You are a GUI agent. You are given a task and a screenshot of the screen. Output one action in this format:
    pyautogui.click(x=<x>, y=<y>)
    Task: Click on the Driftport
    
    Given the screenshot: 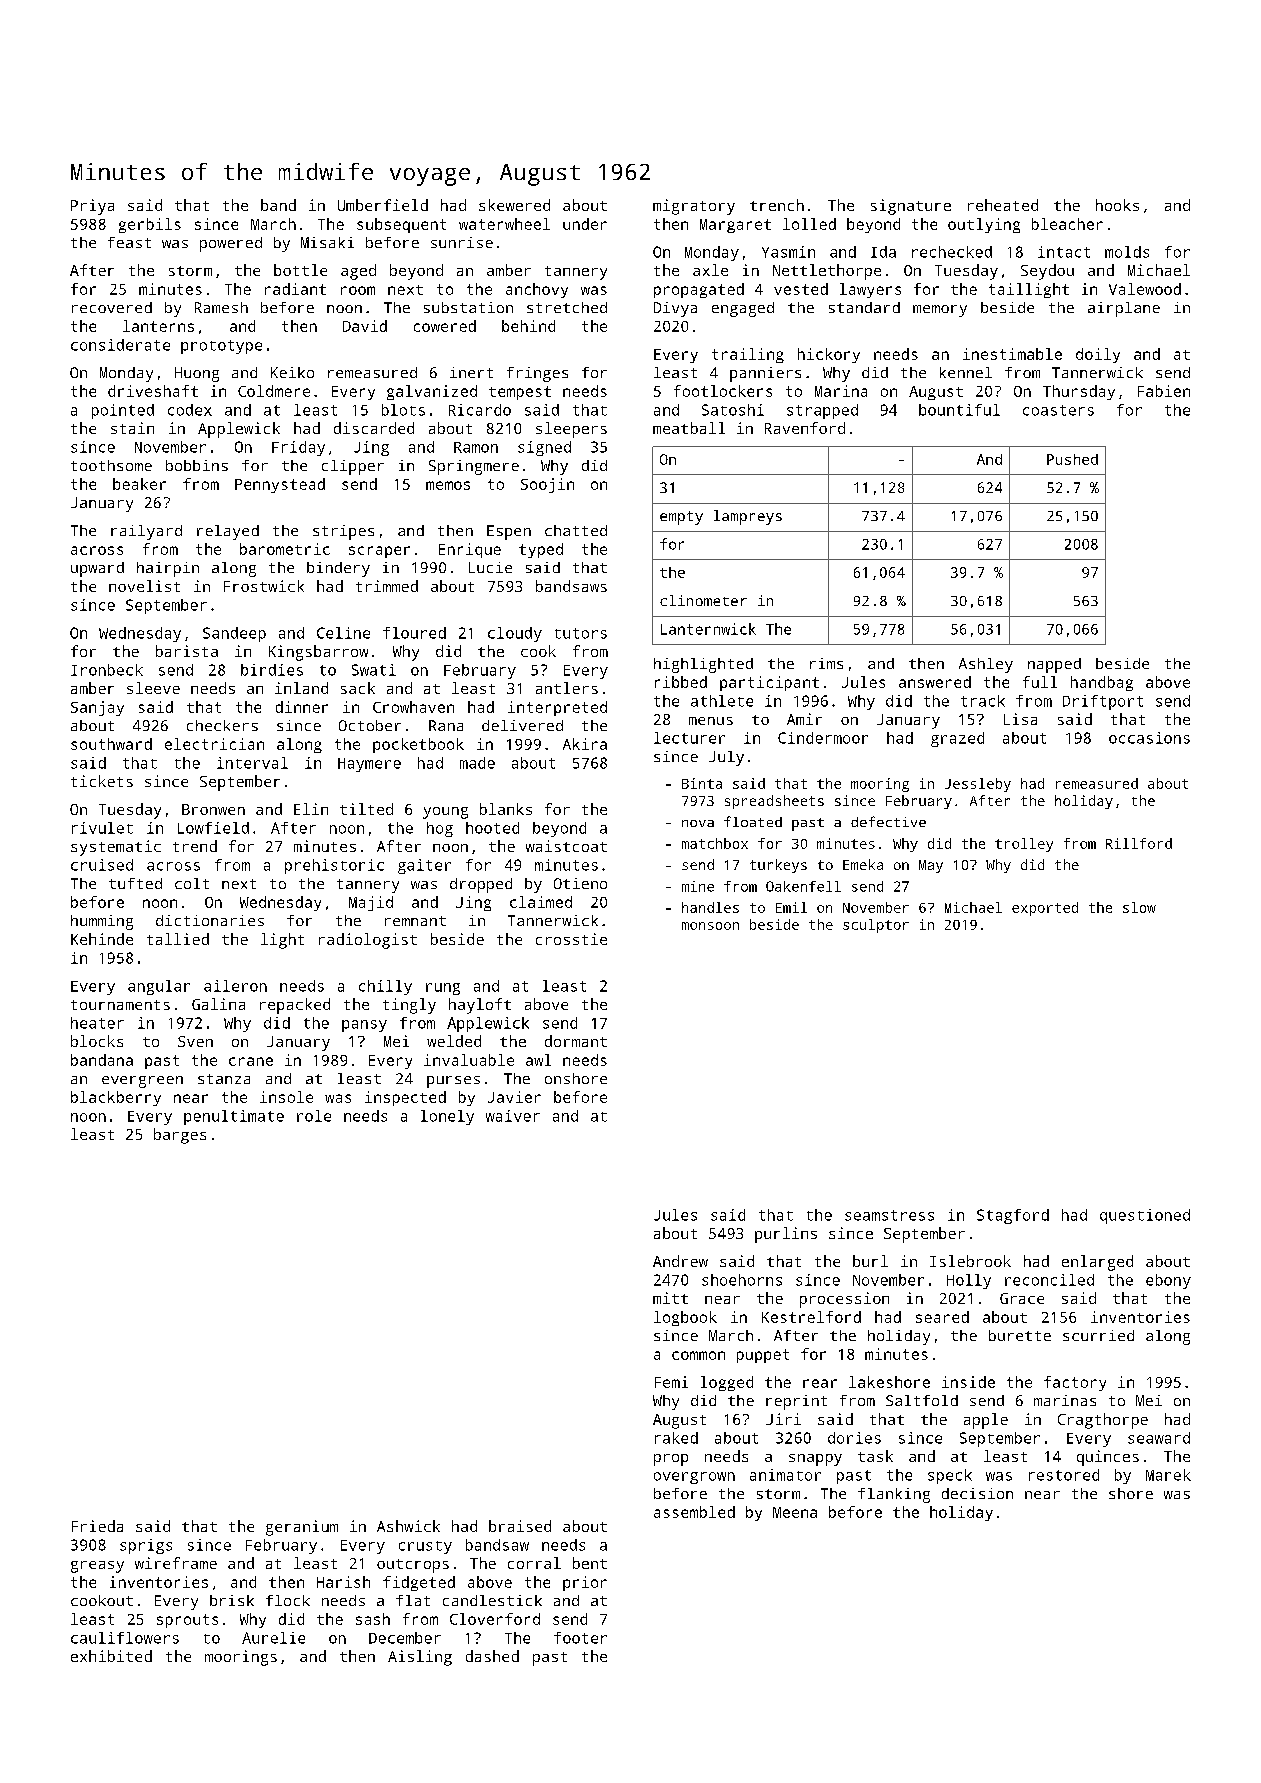 What is the action you would take?
    pyautogui.click(x=1103, y=702)
